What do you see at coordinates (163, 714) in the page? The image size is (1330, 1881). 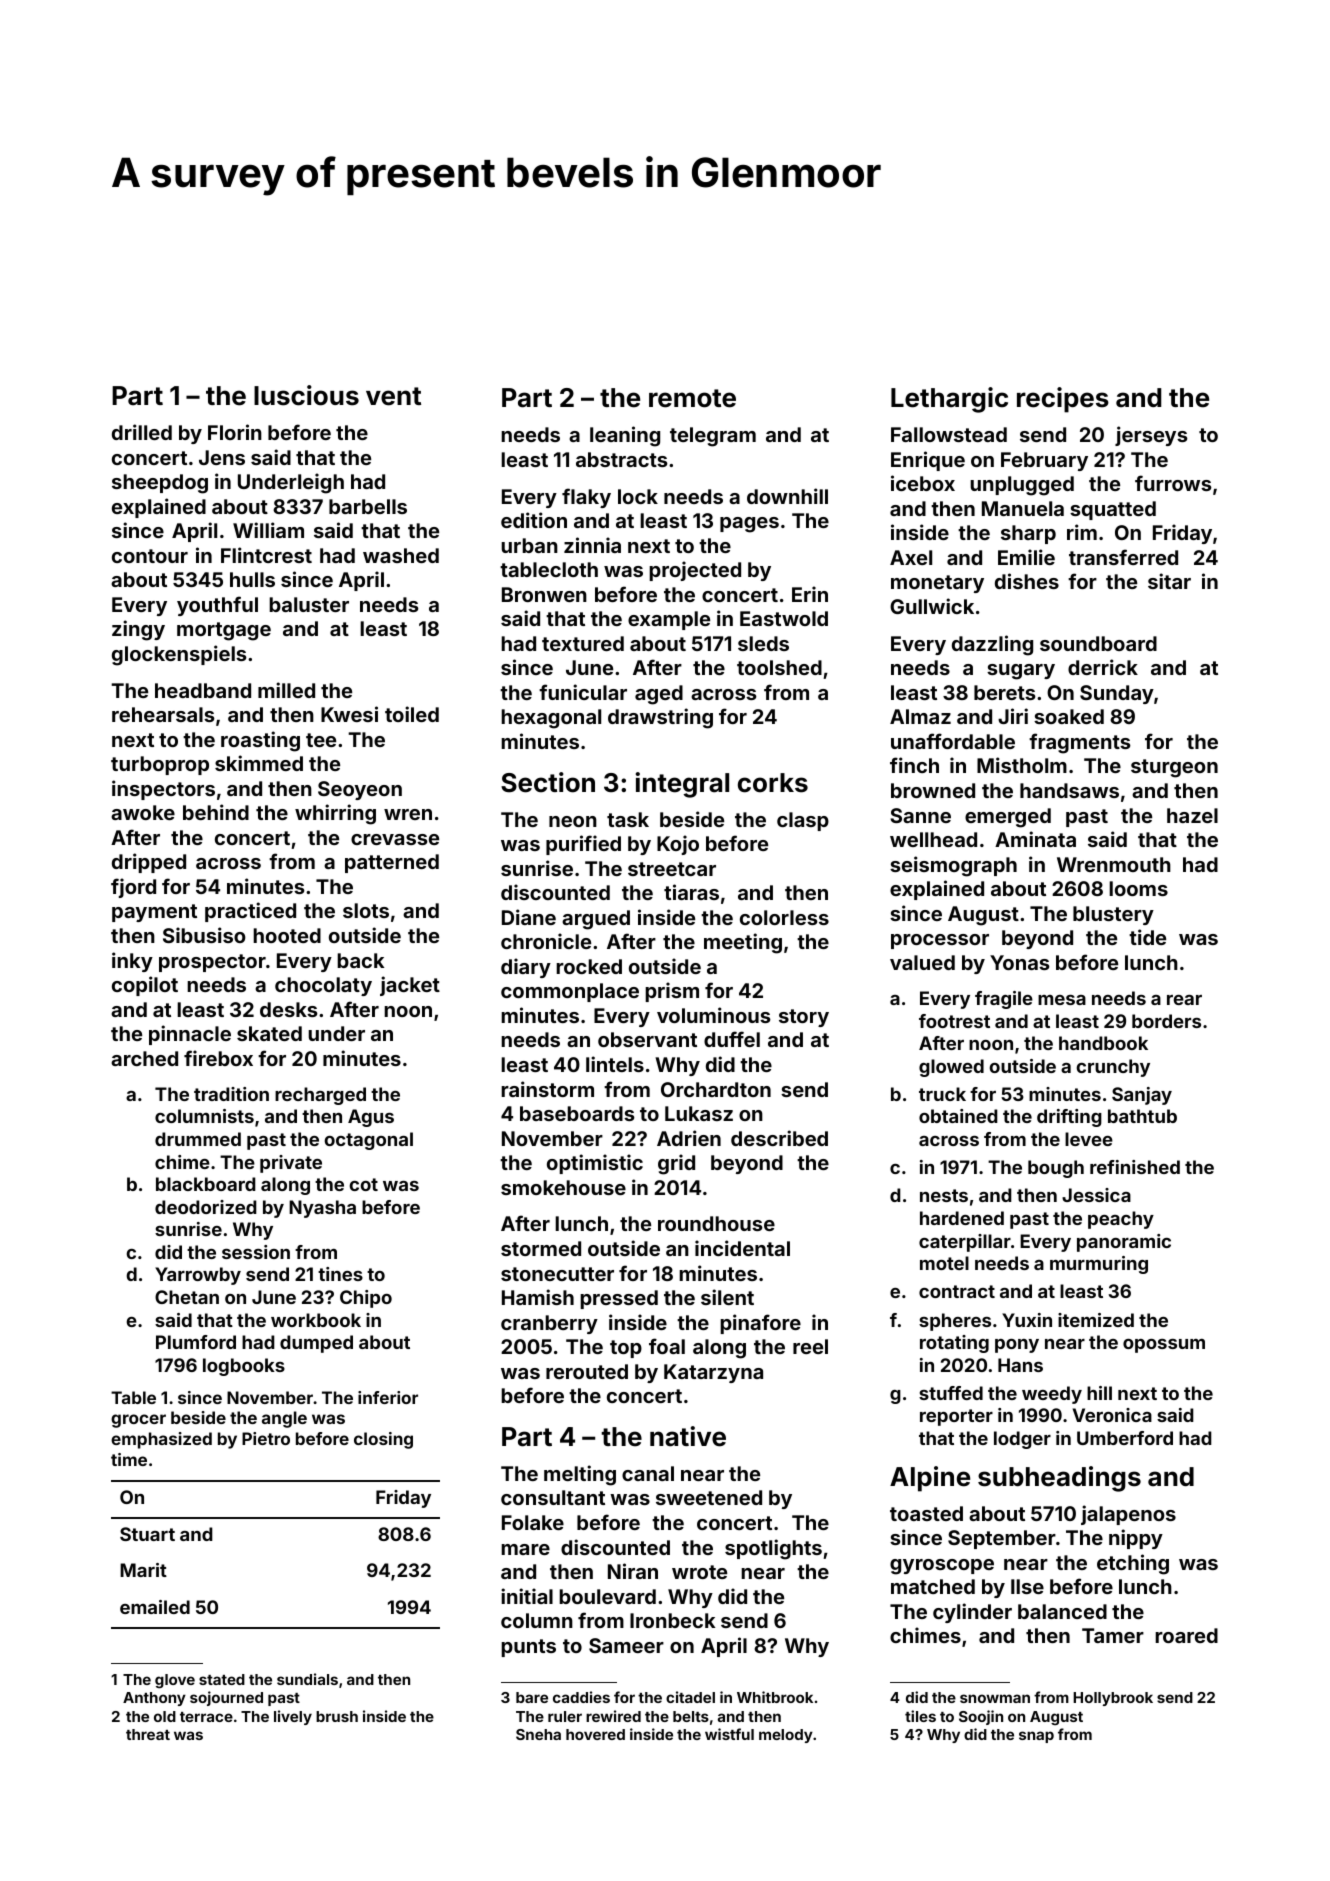 I see `rehearsals` at bounding box center [163, 714].
